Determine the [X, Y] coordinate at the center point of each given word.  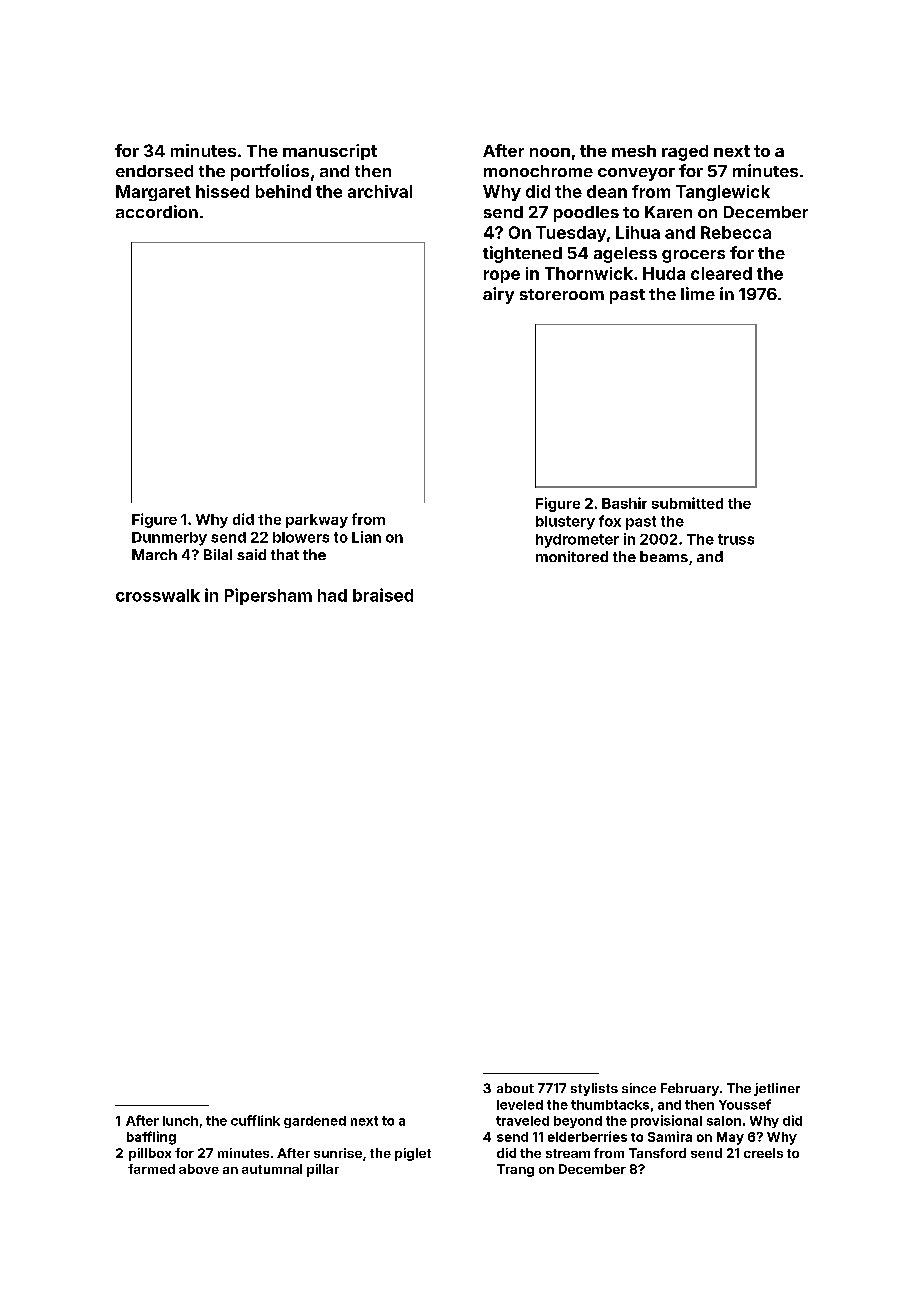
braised [383, 595]
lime [698, 293]
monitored [572, 556]
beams [664, 556]
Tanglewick [723, 193]
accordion [157, 211]
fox [610, 521]
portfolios [270, 172]
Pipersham [268, 596]
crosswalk [158, 595]
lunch [180, 1121]
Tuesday [571, 234]
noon [550, 152]
